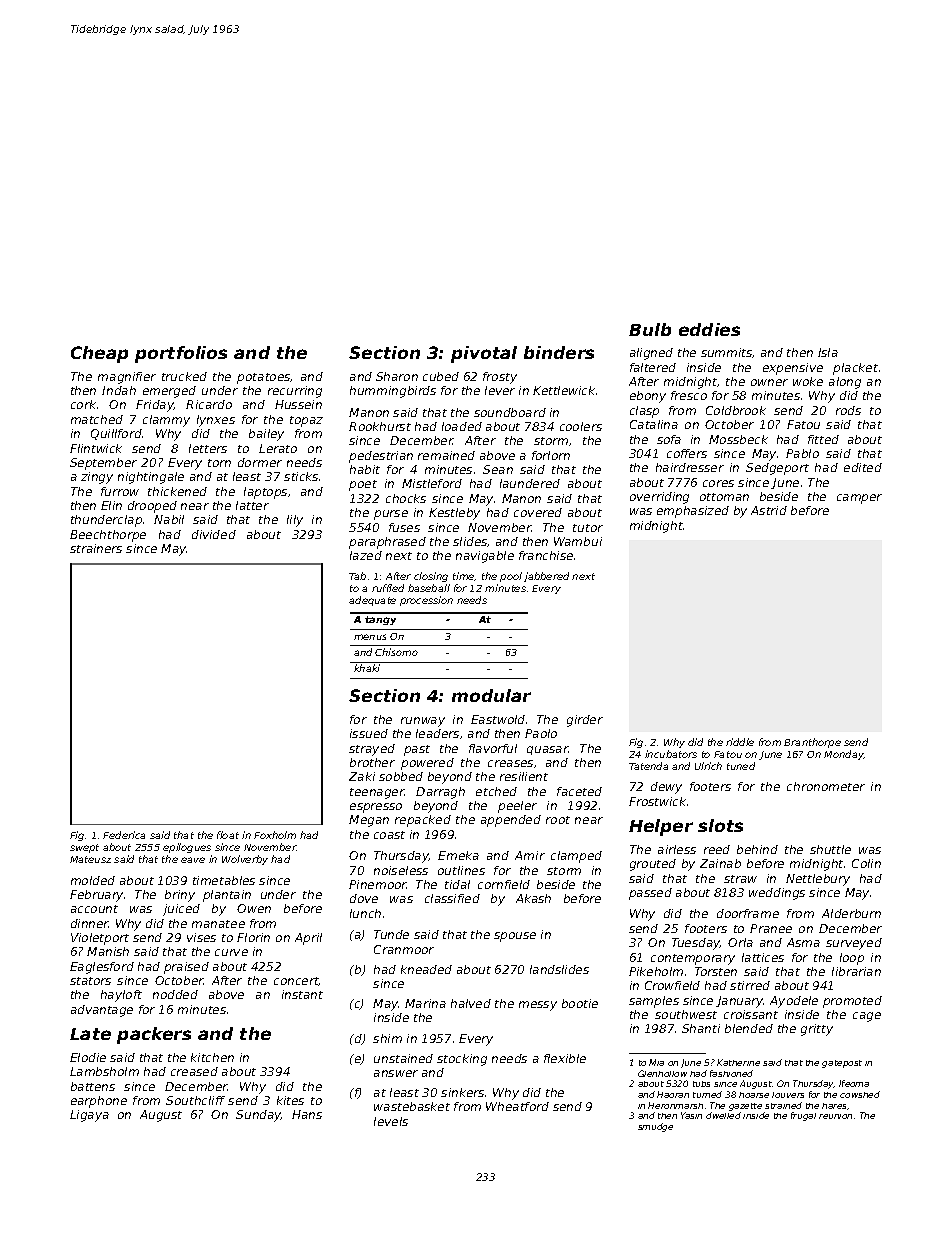  What do you see at coordinates (219, 463) in the screenshot?
I see `torn` at bounding box center [219, 463].
